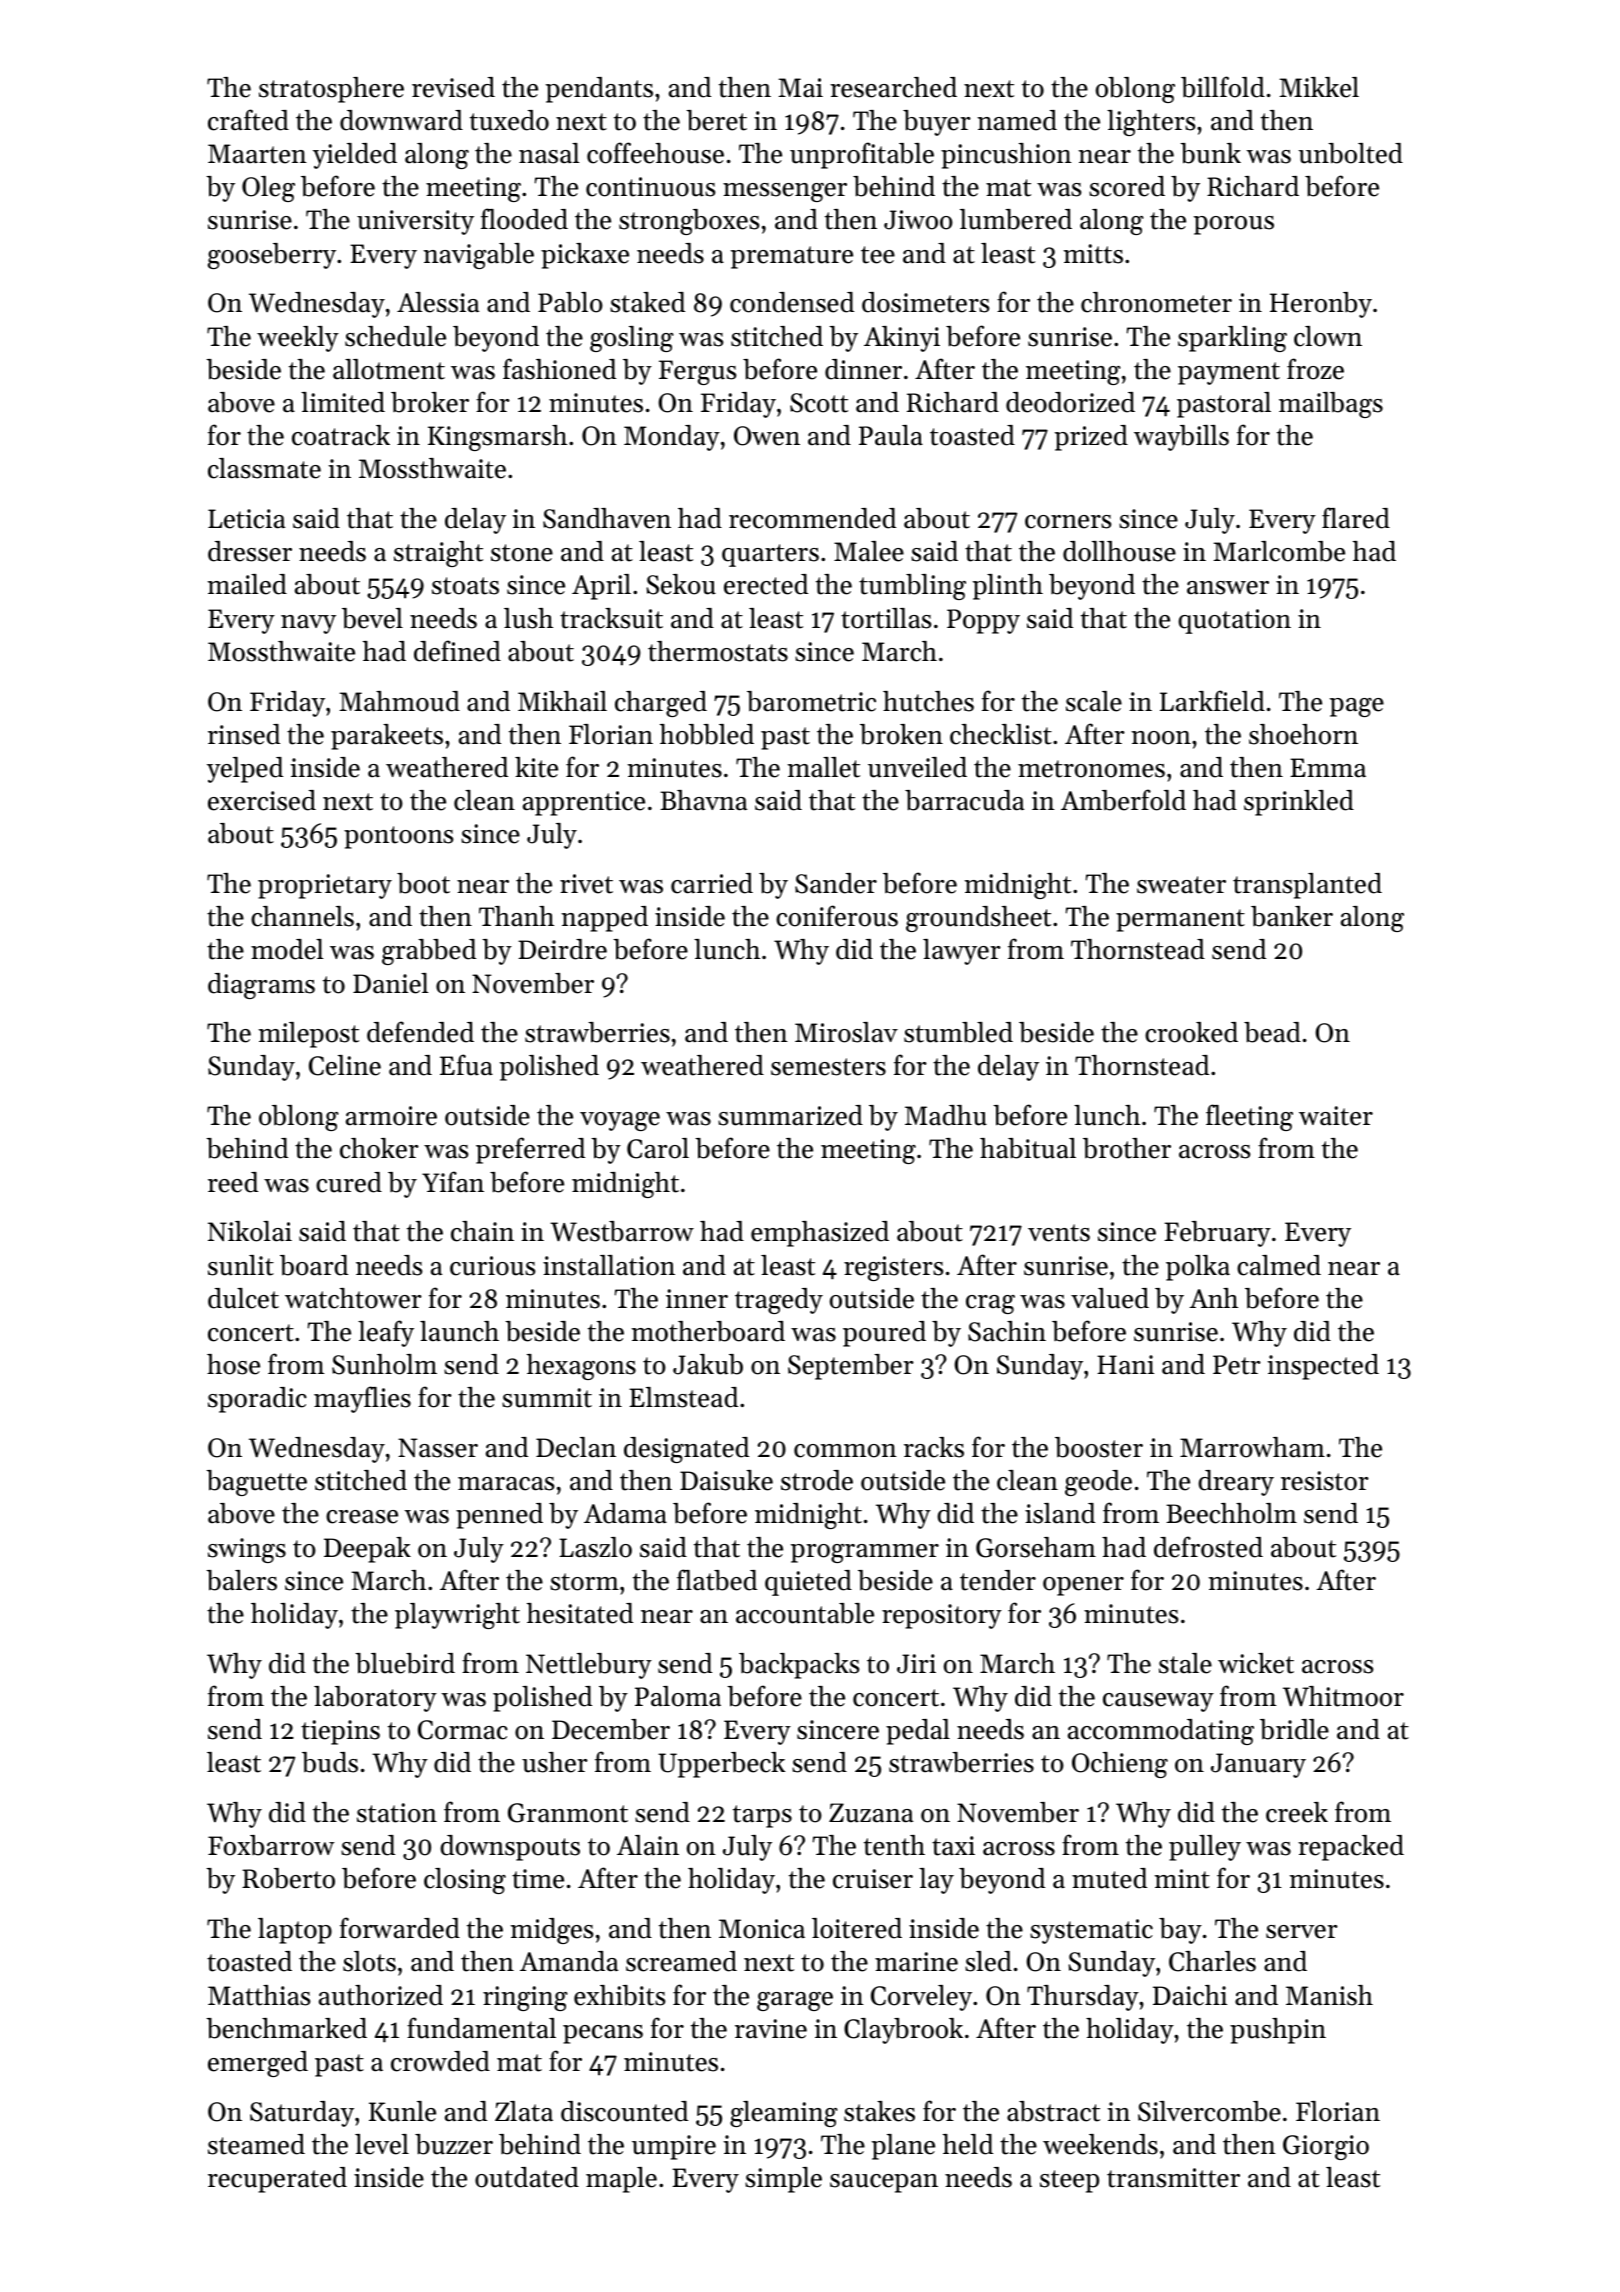 The image size is (1620, 2292). Describe the element at coordinates (1319, 87) in the screenshot. I see `Mikkel` at that location.
